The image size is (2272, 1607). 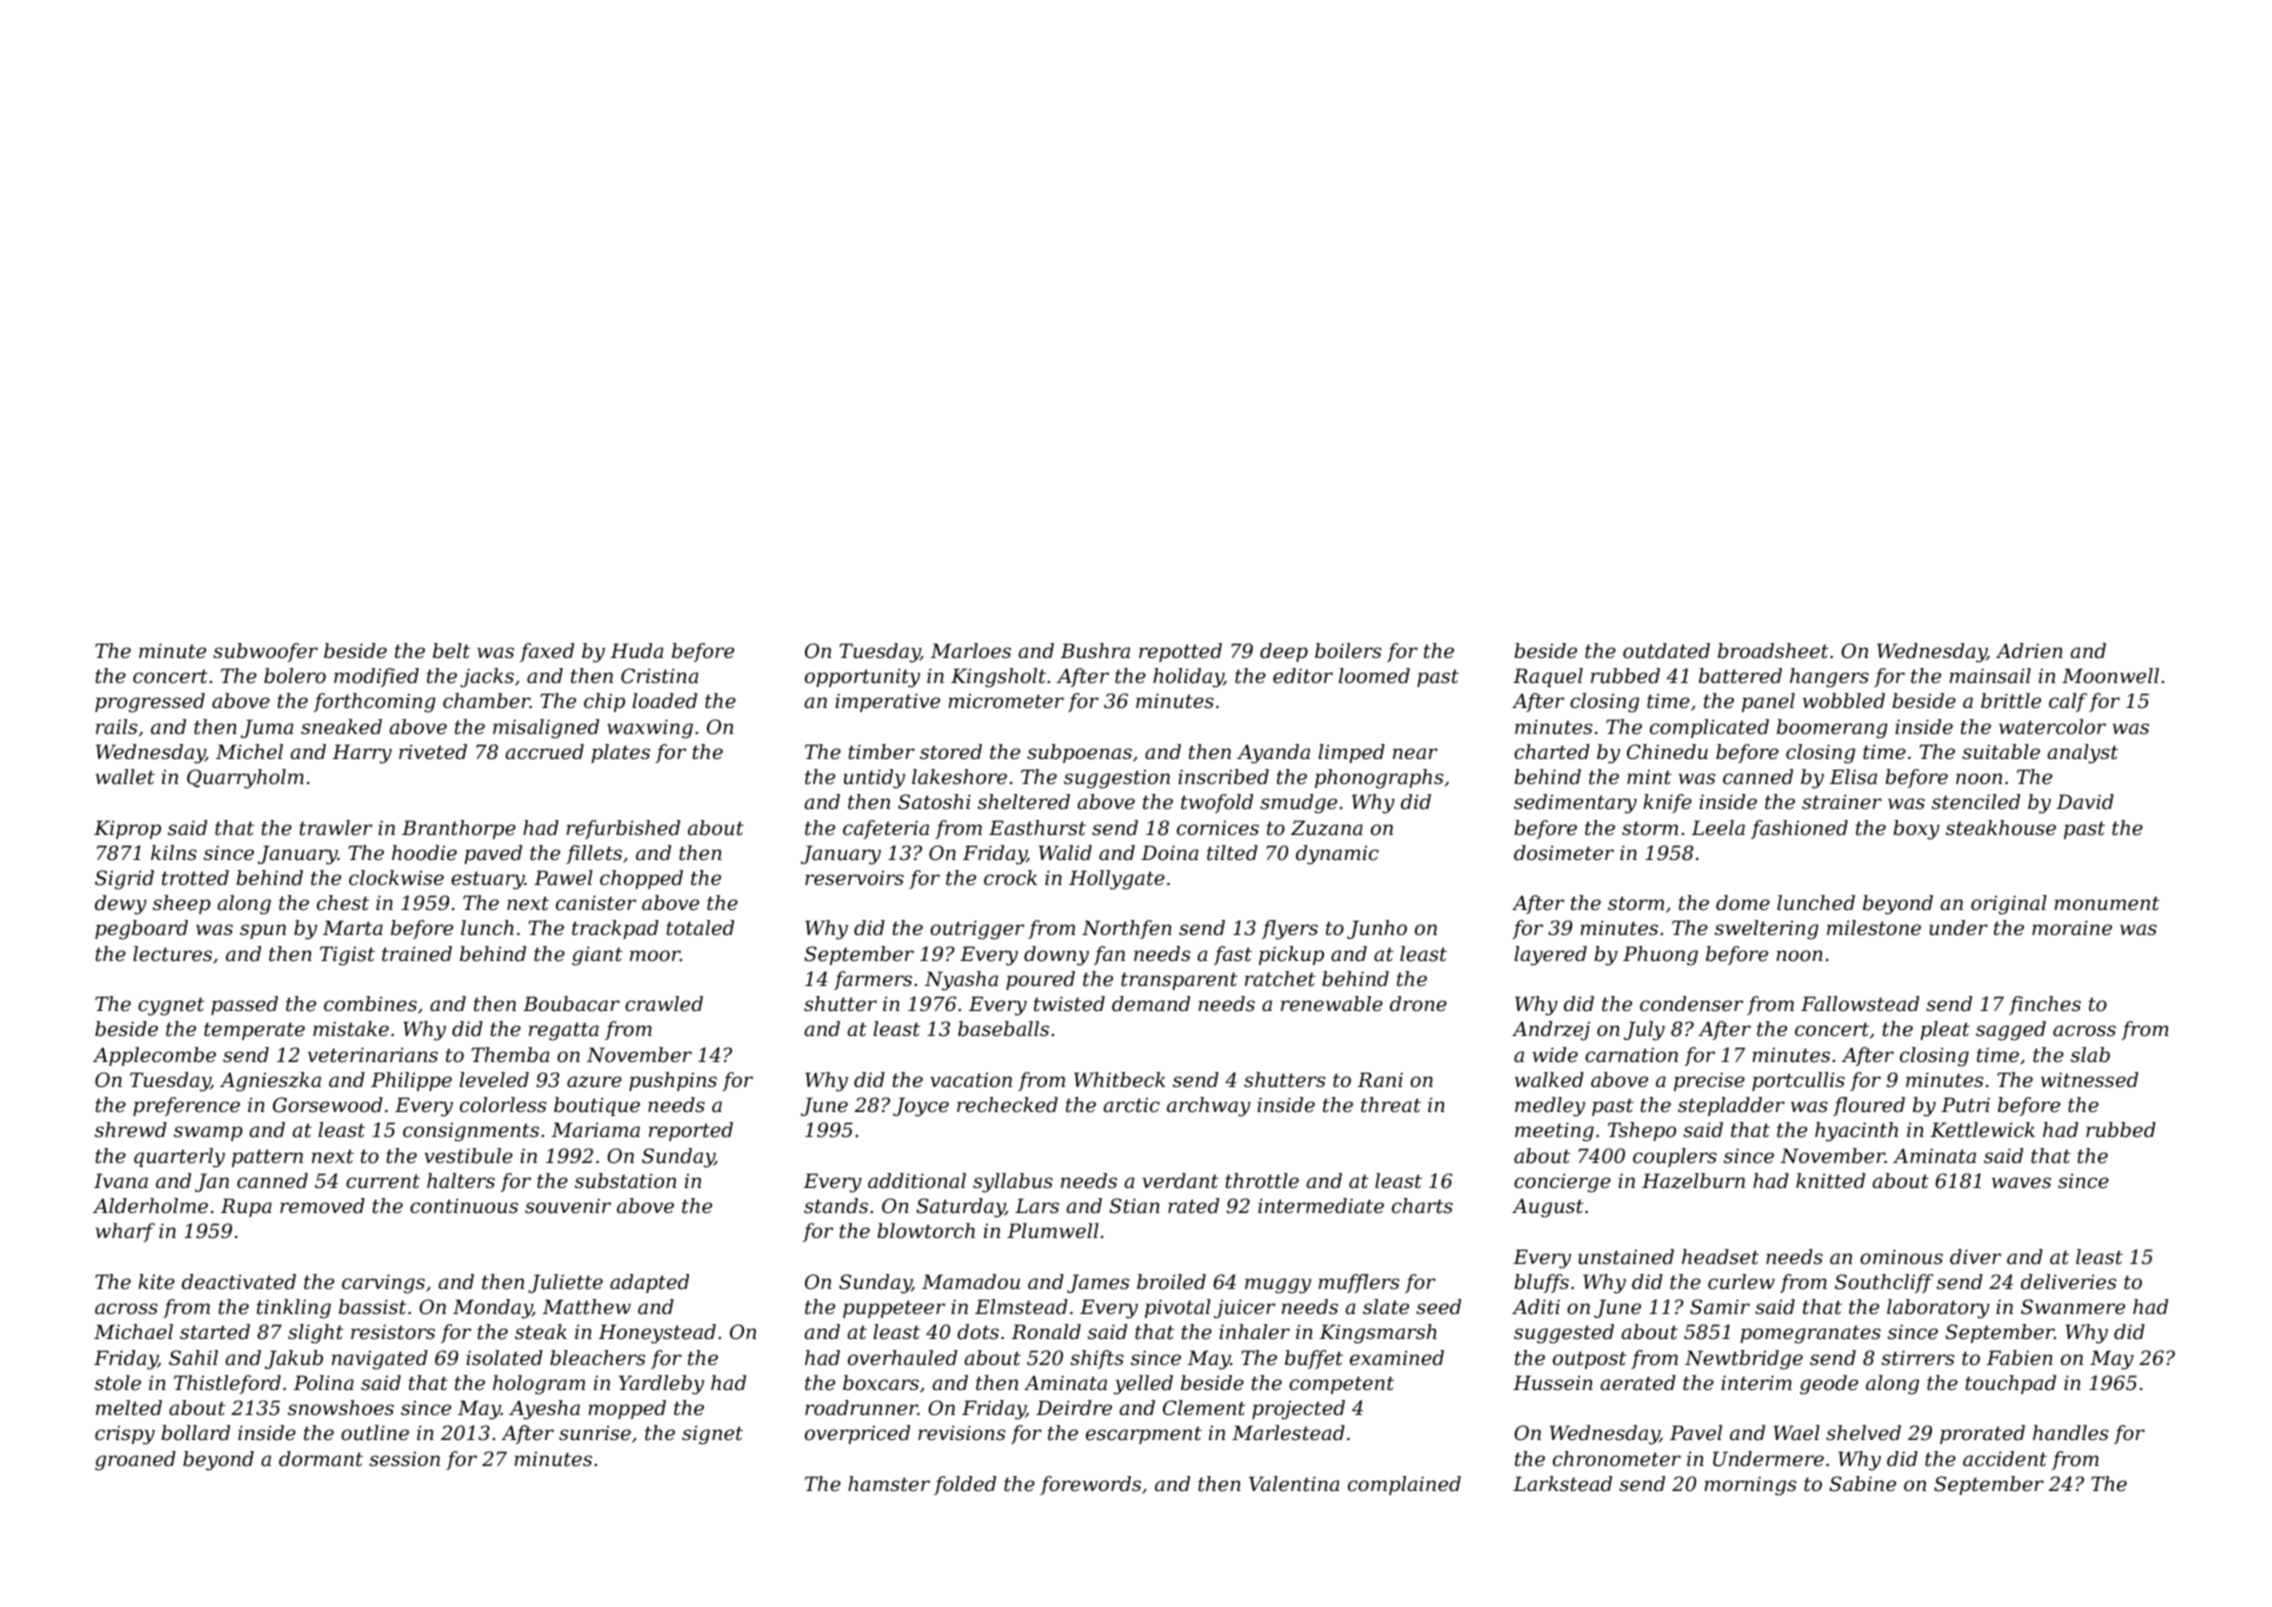 What do you see at coordinates (487, 678) in the screenshot?
I see `jacks` at bounding box center [487, 678].
